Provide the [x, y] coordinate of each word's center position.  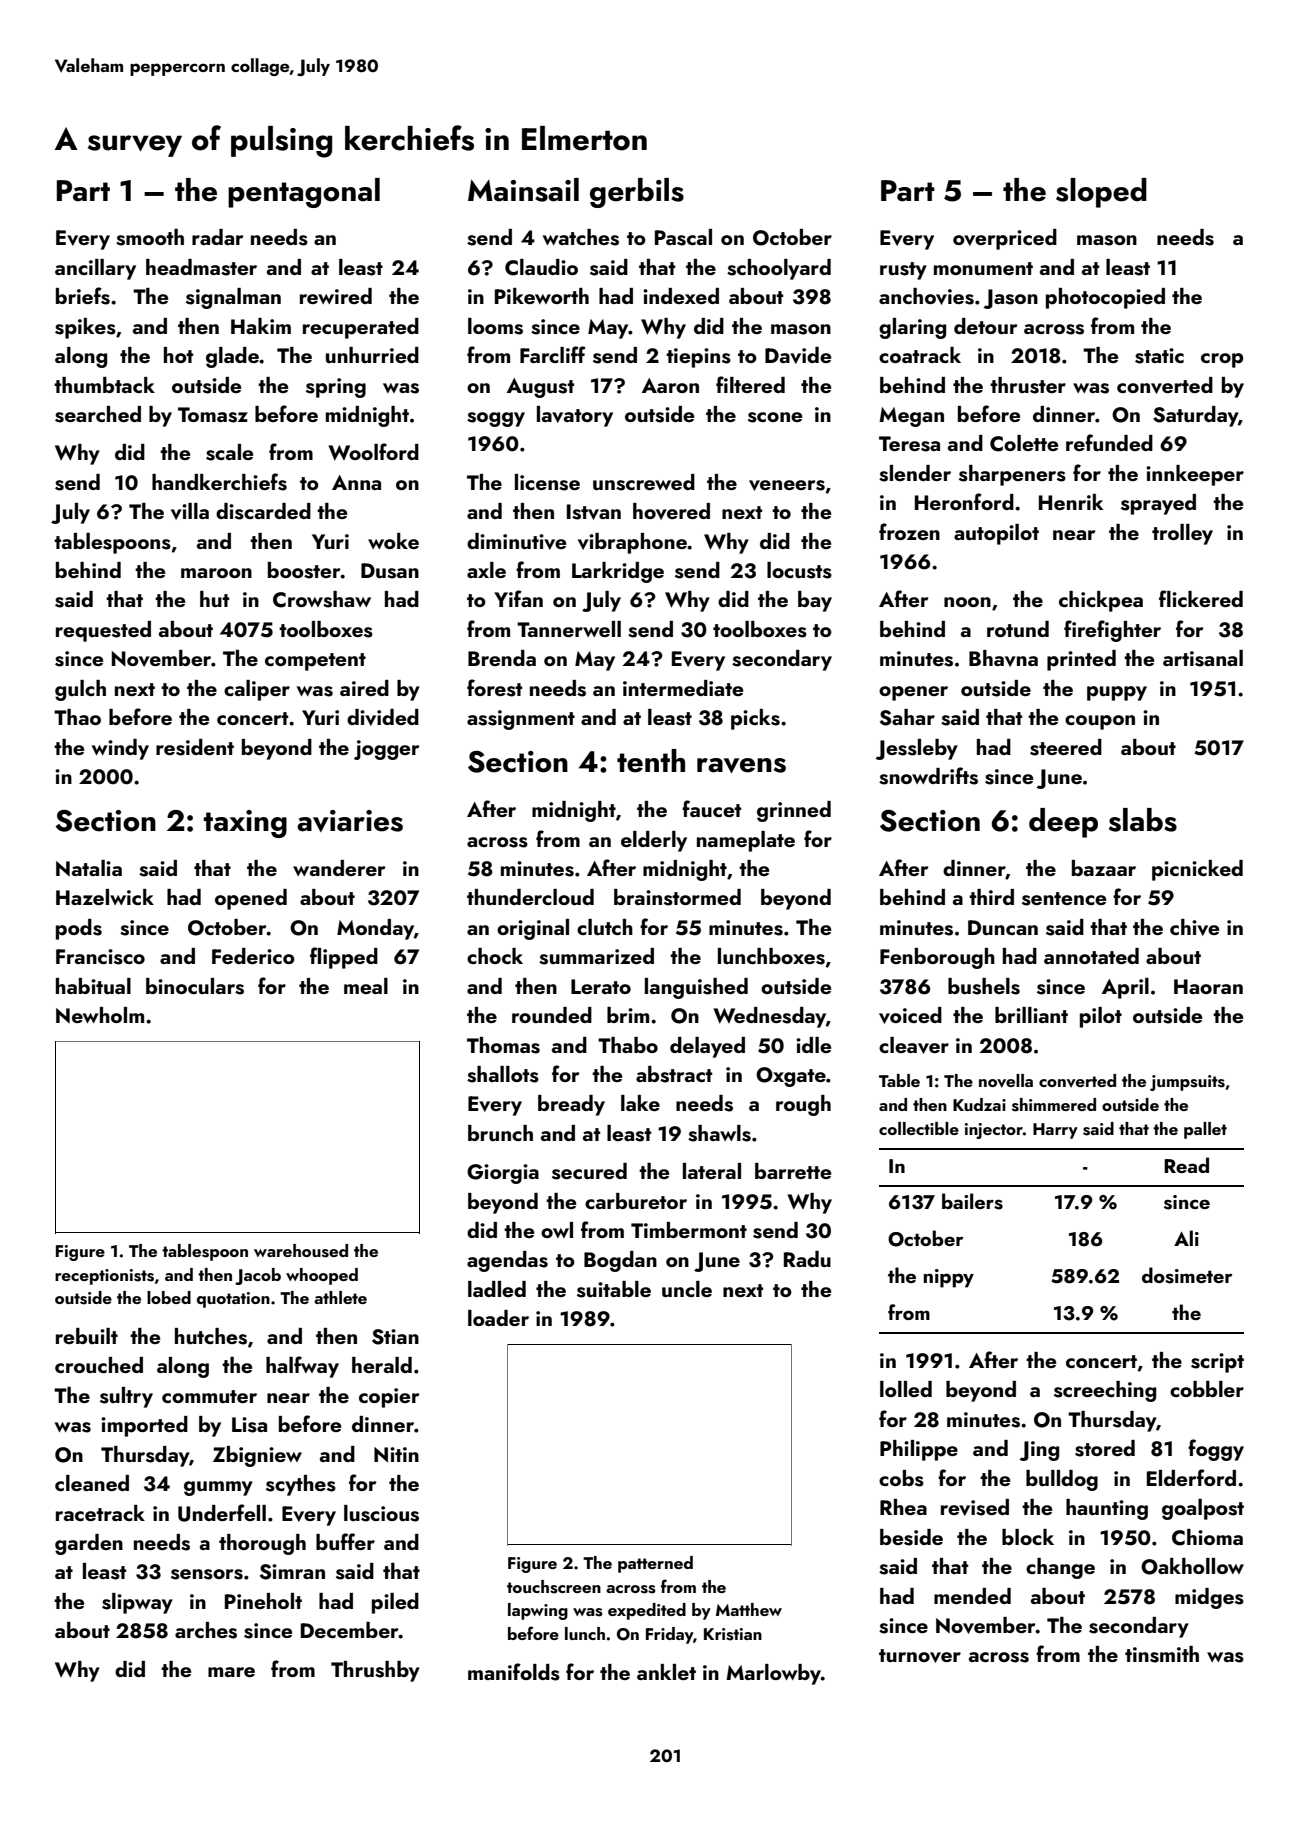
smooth [150, 237]
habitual [93, 986]
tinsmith [1162, 1654]
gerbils [637, 193]
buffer [345, 1541]
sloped [1101, 193]
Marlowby [773, 1674]
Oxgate [791, 1077]
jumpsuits [1187, 1083]
